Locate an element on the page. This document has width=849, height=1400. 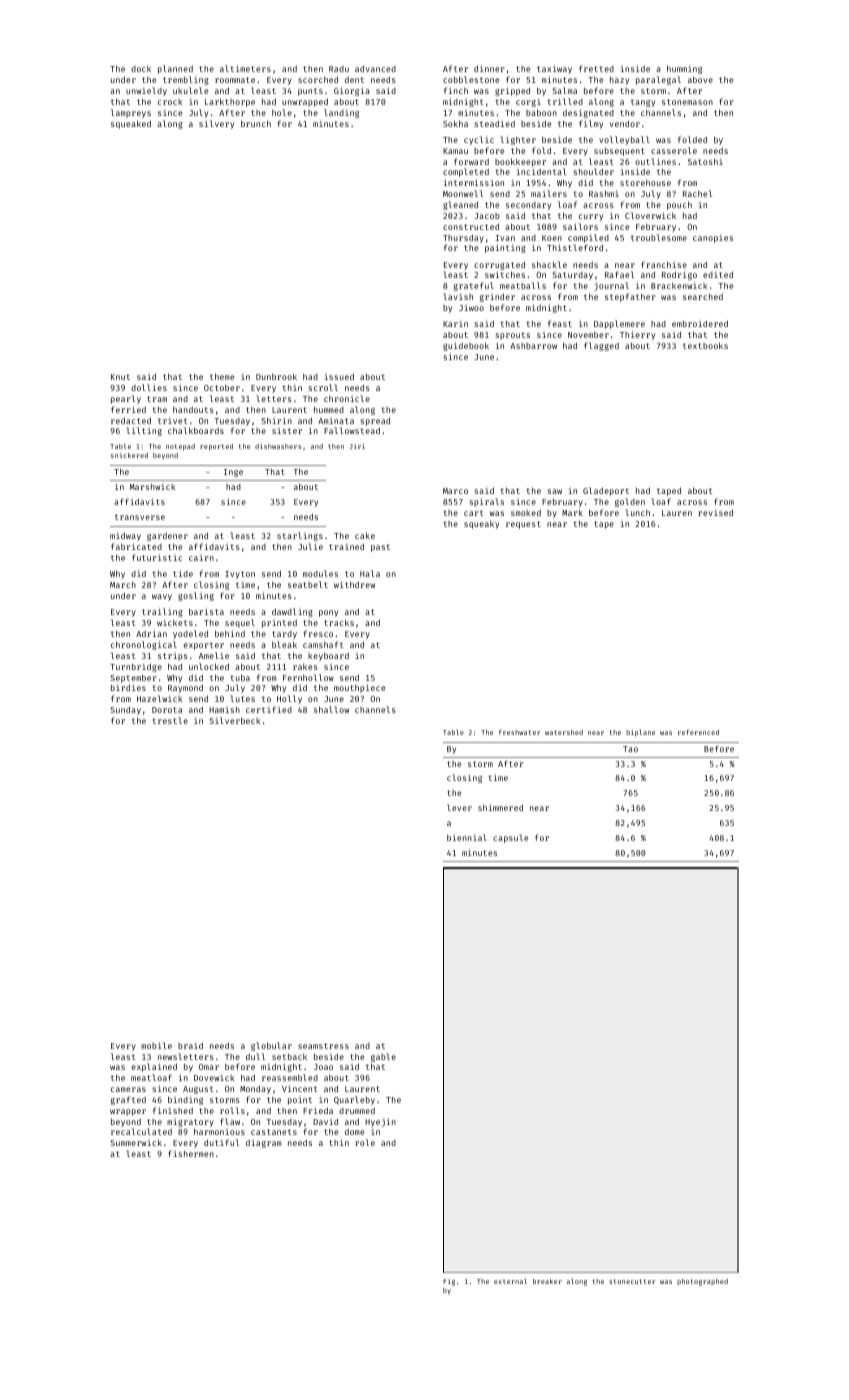
Thierry is located at coordinates (637, 335).
